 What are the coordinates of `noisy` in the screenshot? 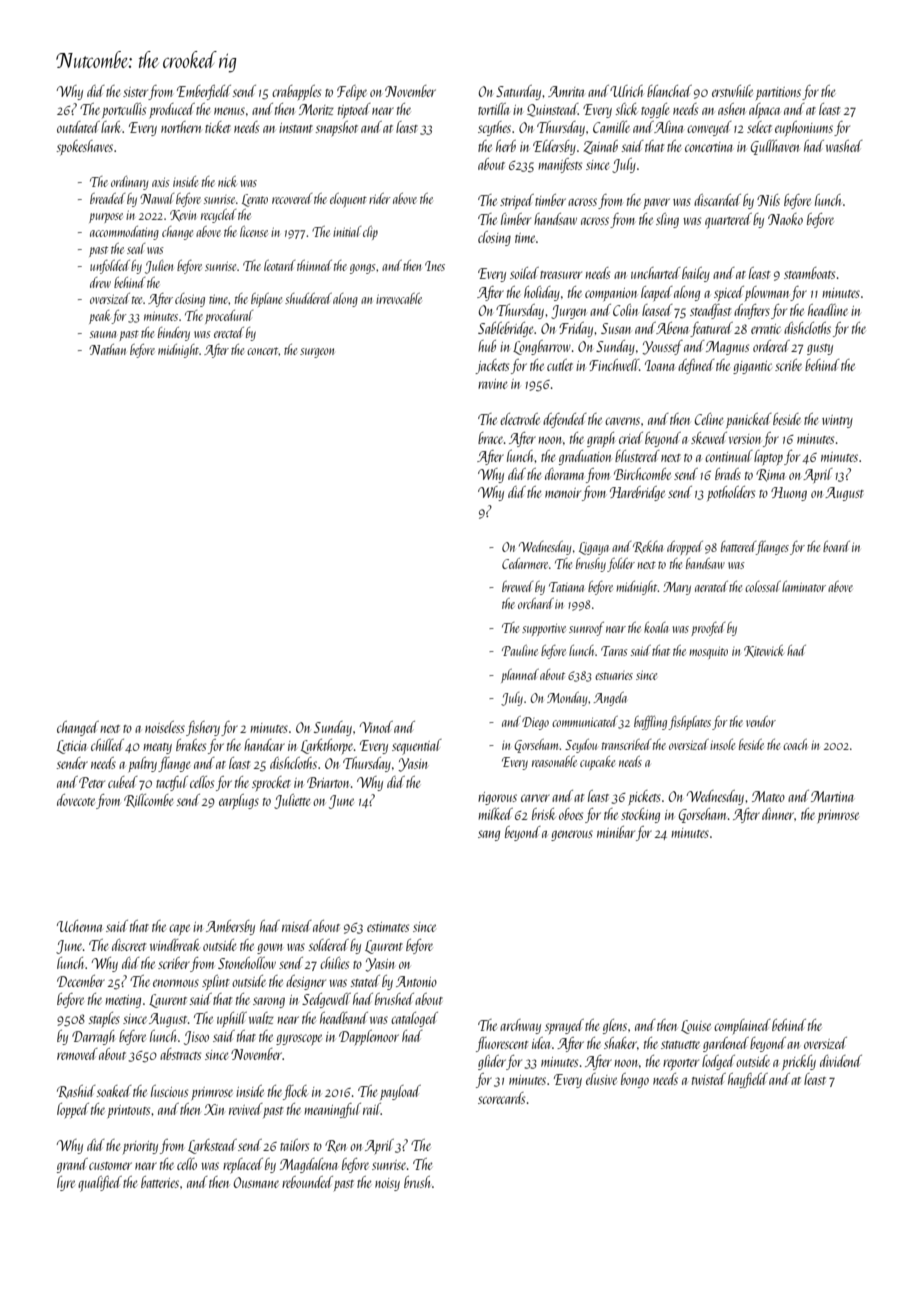 It's located at (387, 1184).
